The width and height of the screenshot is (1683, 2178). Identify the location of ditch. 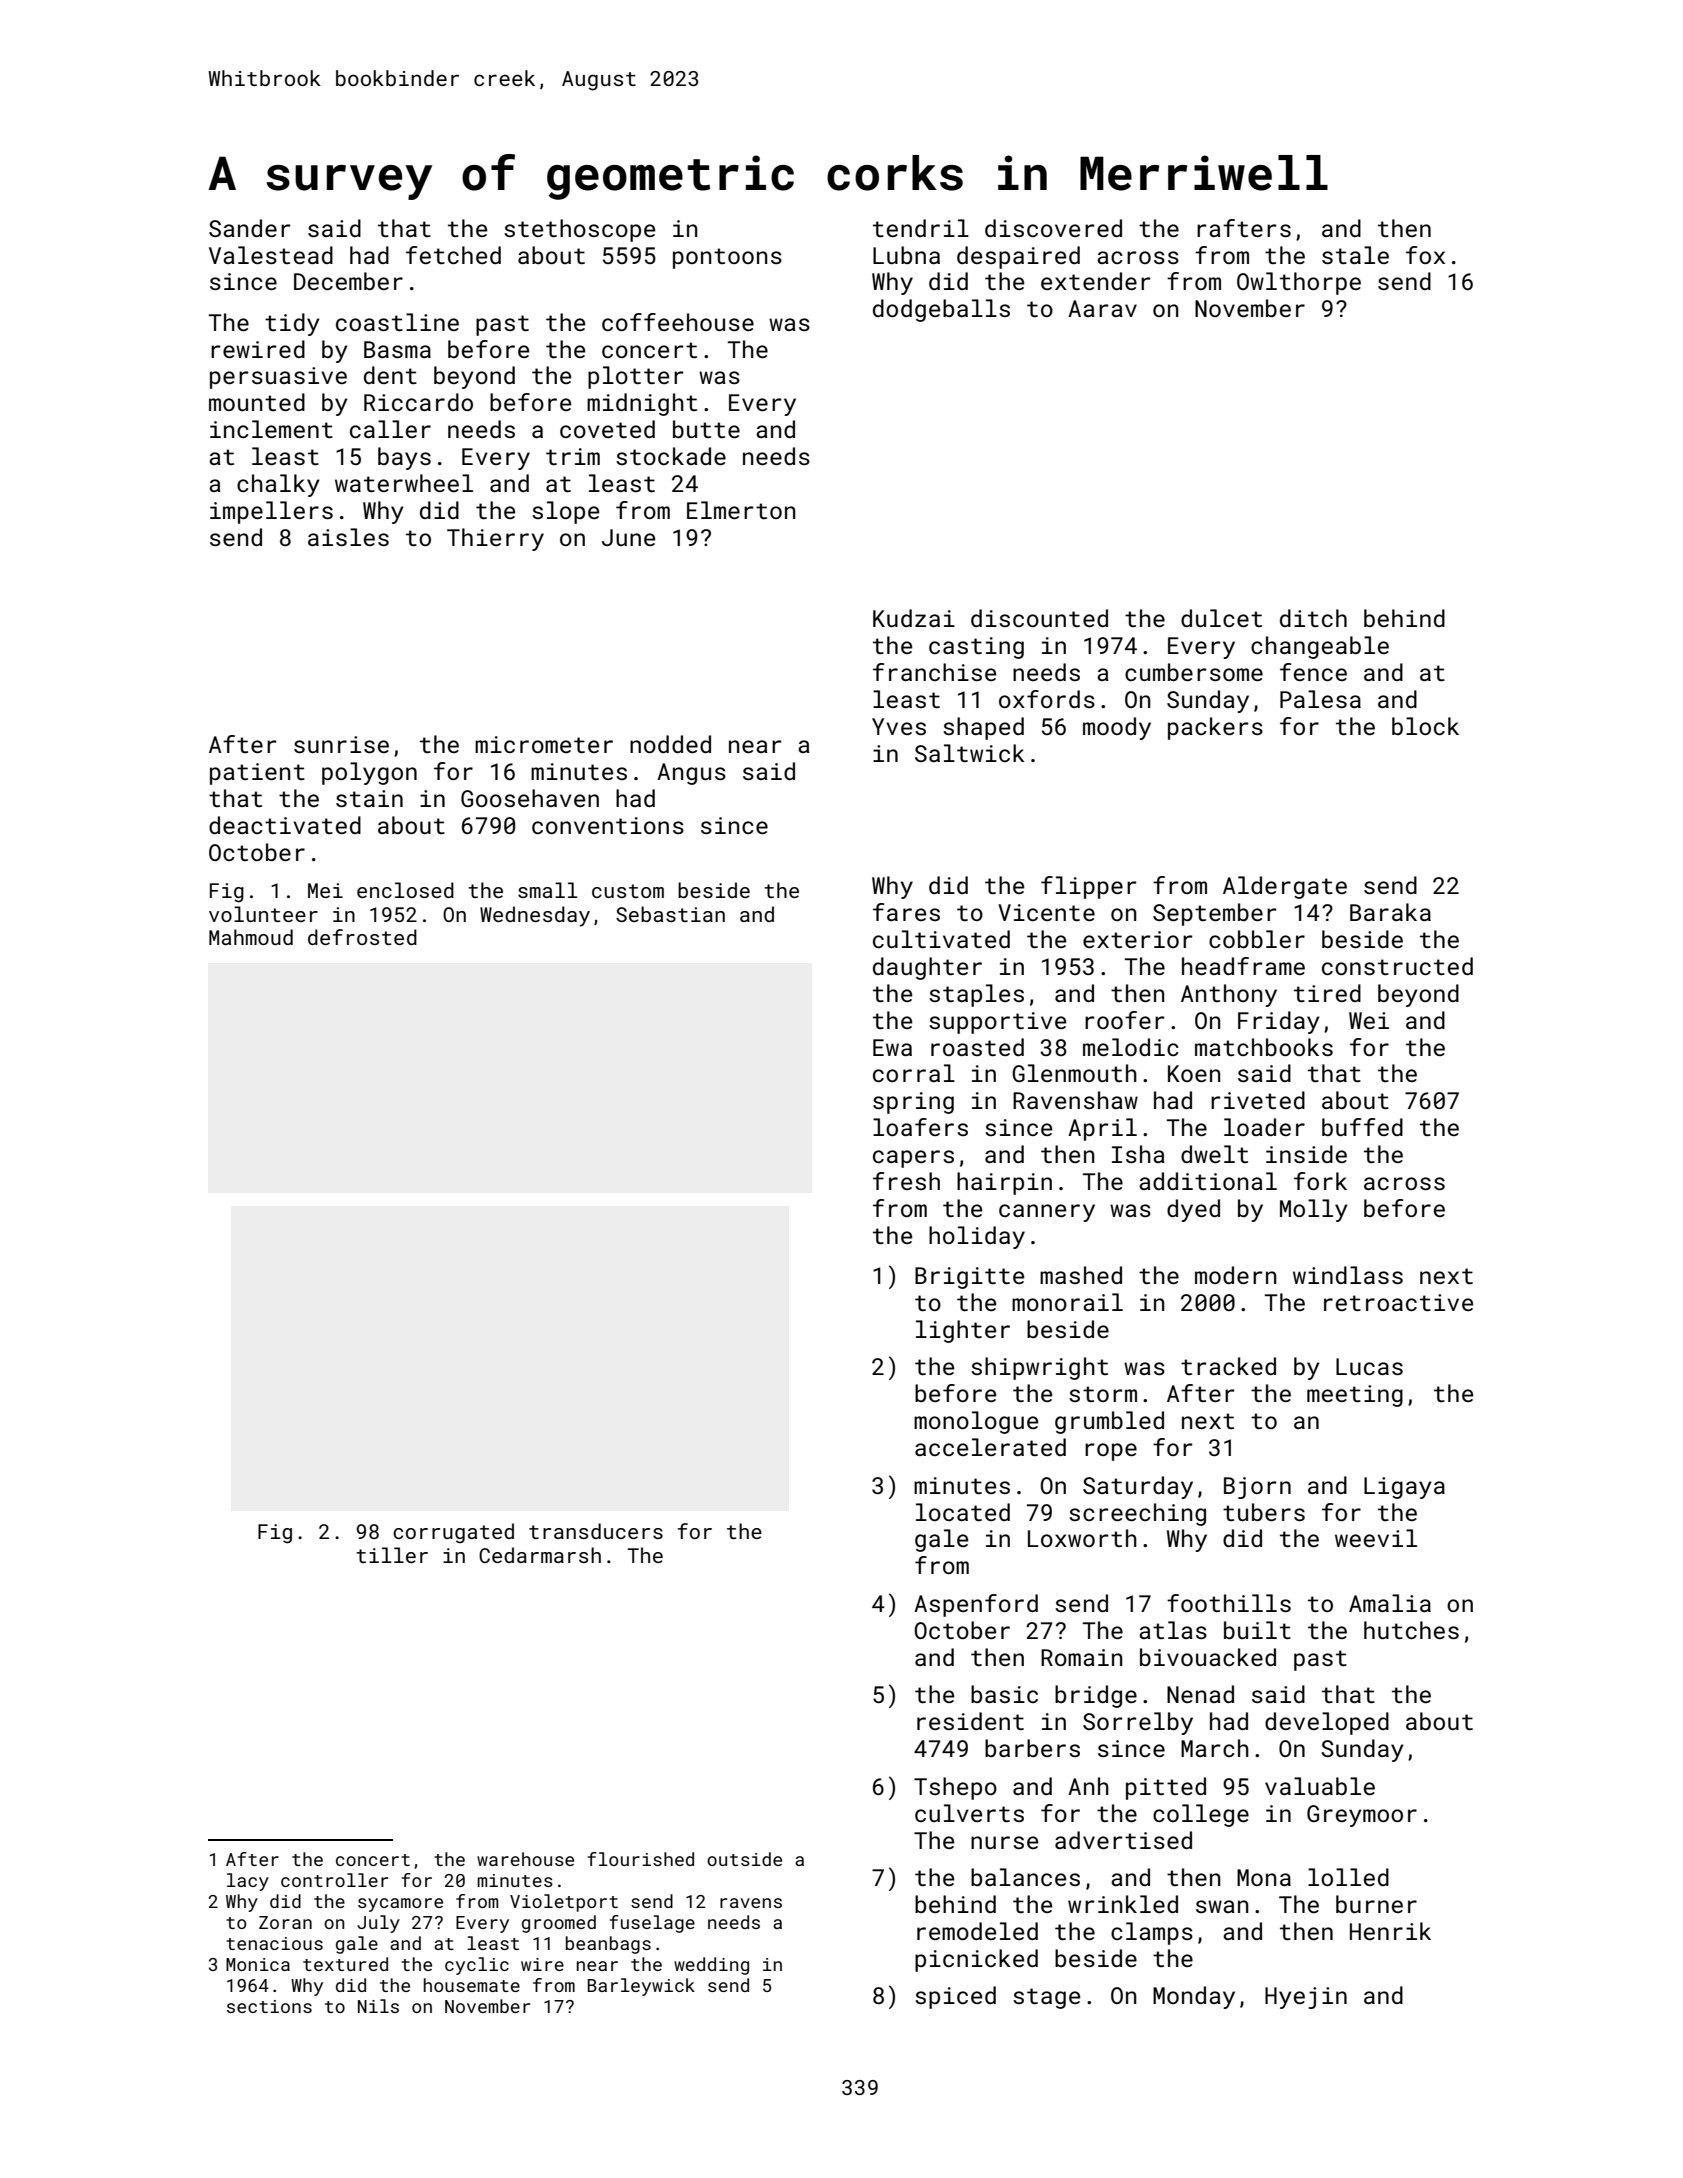
(1313, 618).
